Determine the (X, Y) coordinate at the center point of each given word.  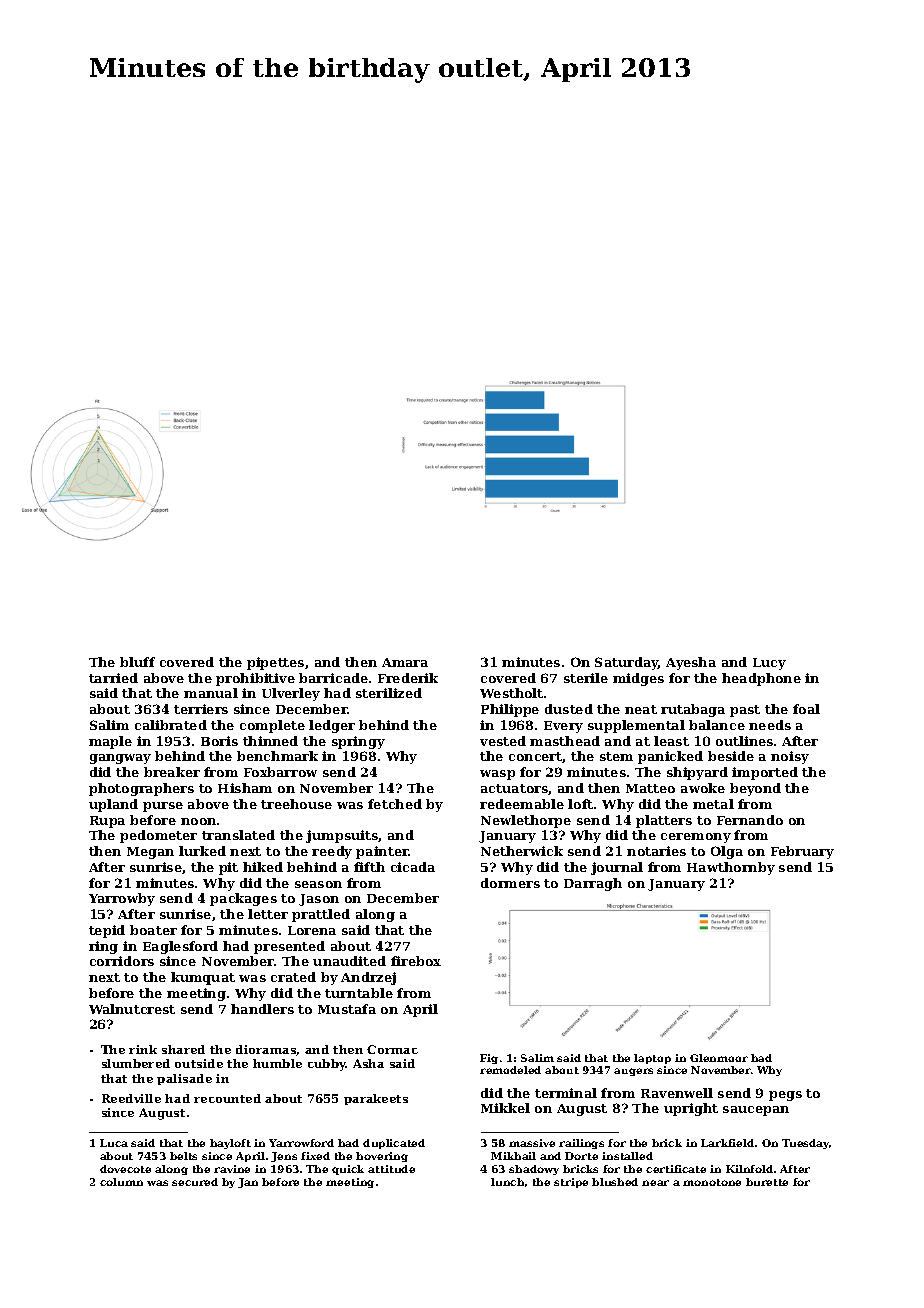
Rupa (107, 822)
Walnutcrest (132, 1009)
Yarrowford (301, 1143)
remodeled (510, 1070)
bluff (137, 662)
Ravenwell (677, 1093)
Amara (405, 662)
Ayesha (691, 663)
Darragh (593, 884)
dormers (510, 883)
